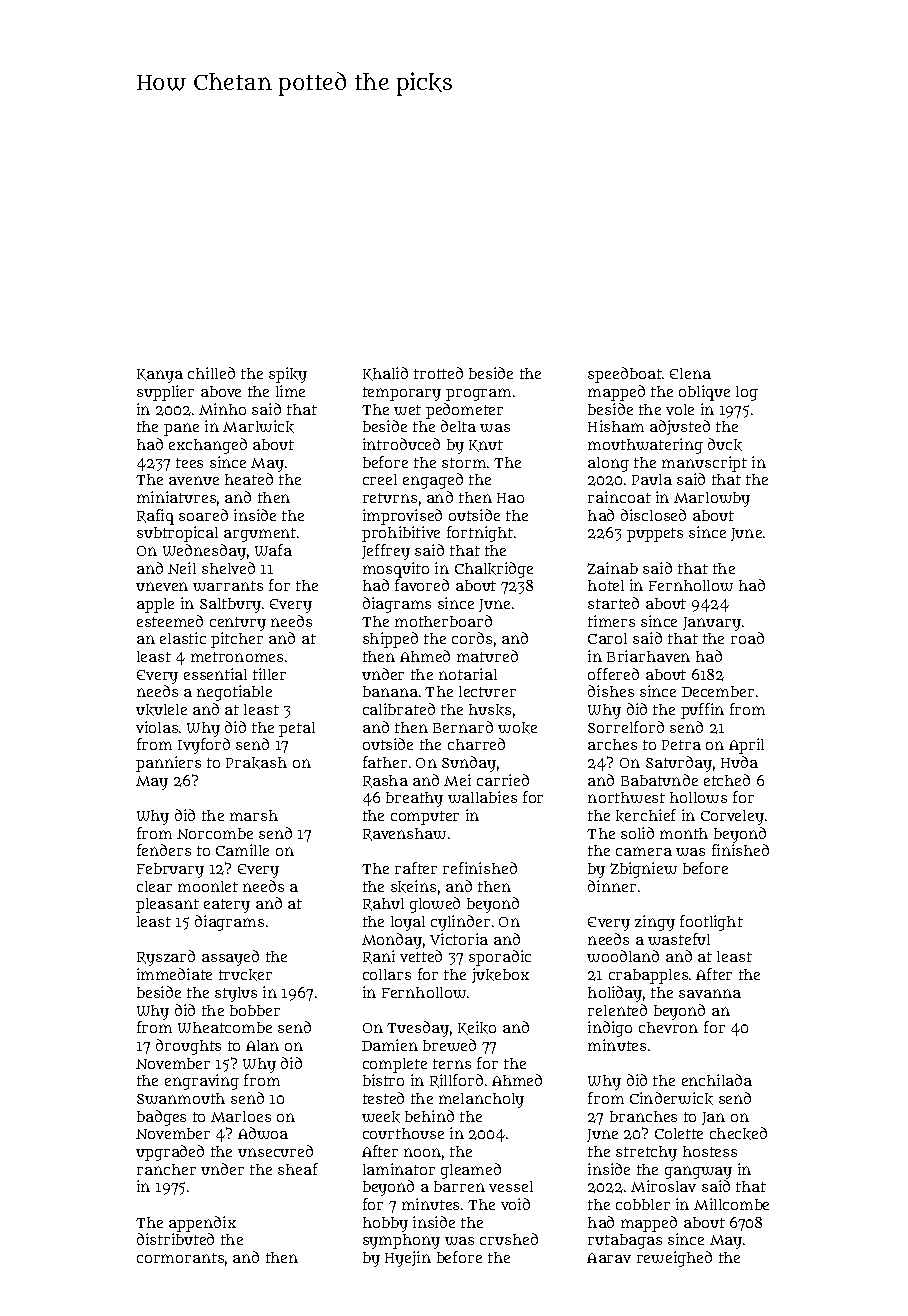 Image resolution: width=908 pixels, height=1316 pixels. I want to click on program, so click(478, 394).
